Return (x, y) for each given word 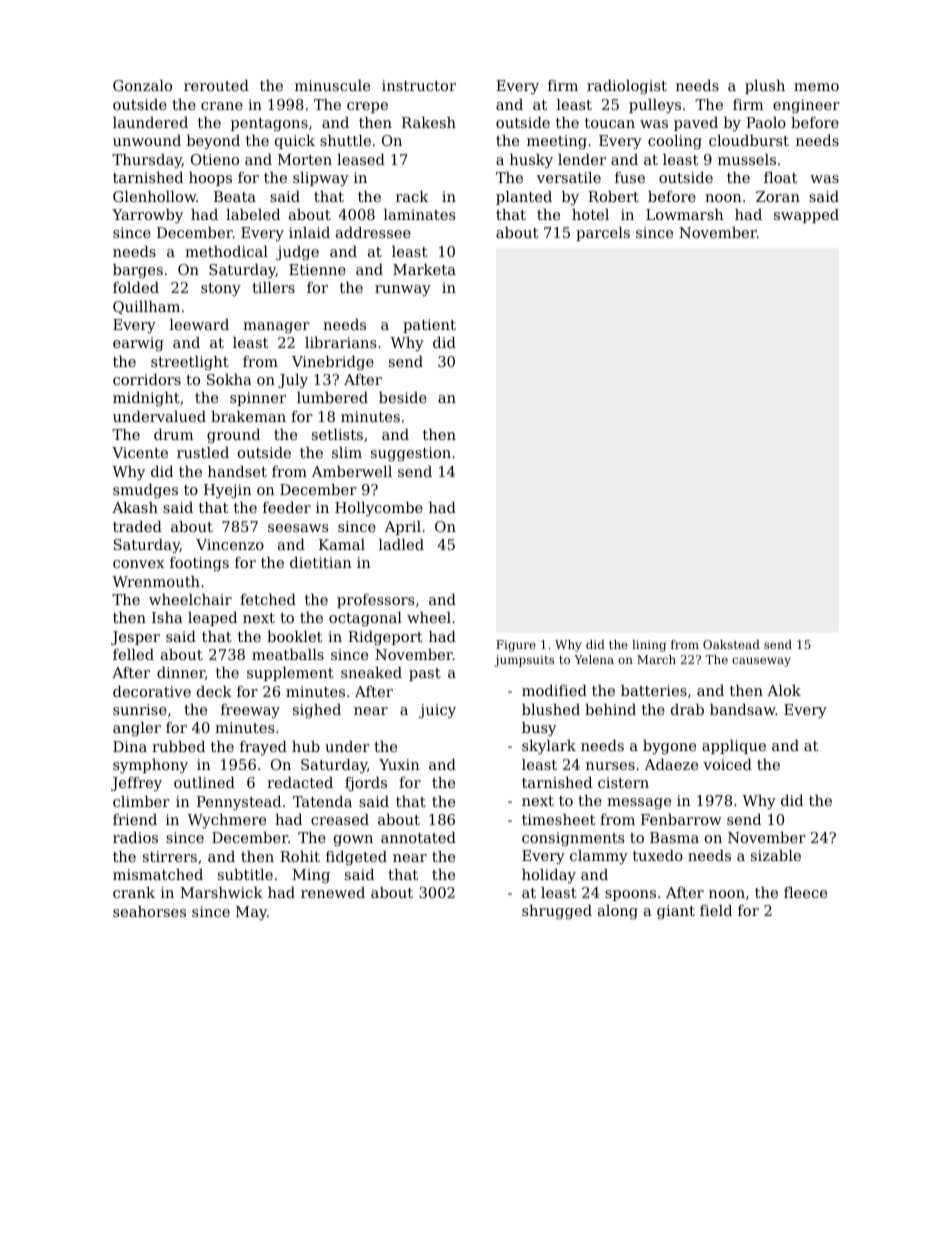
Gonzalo (142, 85)
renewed (333, 892)
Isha (167, 617)
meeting (557, 142)
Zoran (778, 196)
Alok (784, 690)
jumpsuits (524, 661)
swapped (806, 216)
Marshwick (221, 892)
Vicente (140, 452)
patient (429, 326)
